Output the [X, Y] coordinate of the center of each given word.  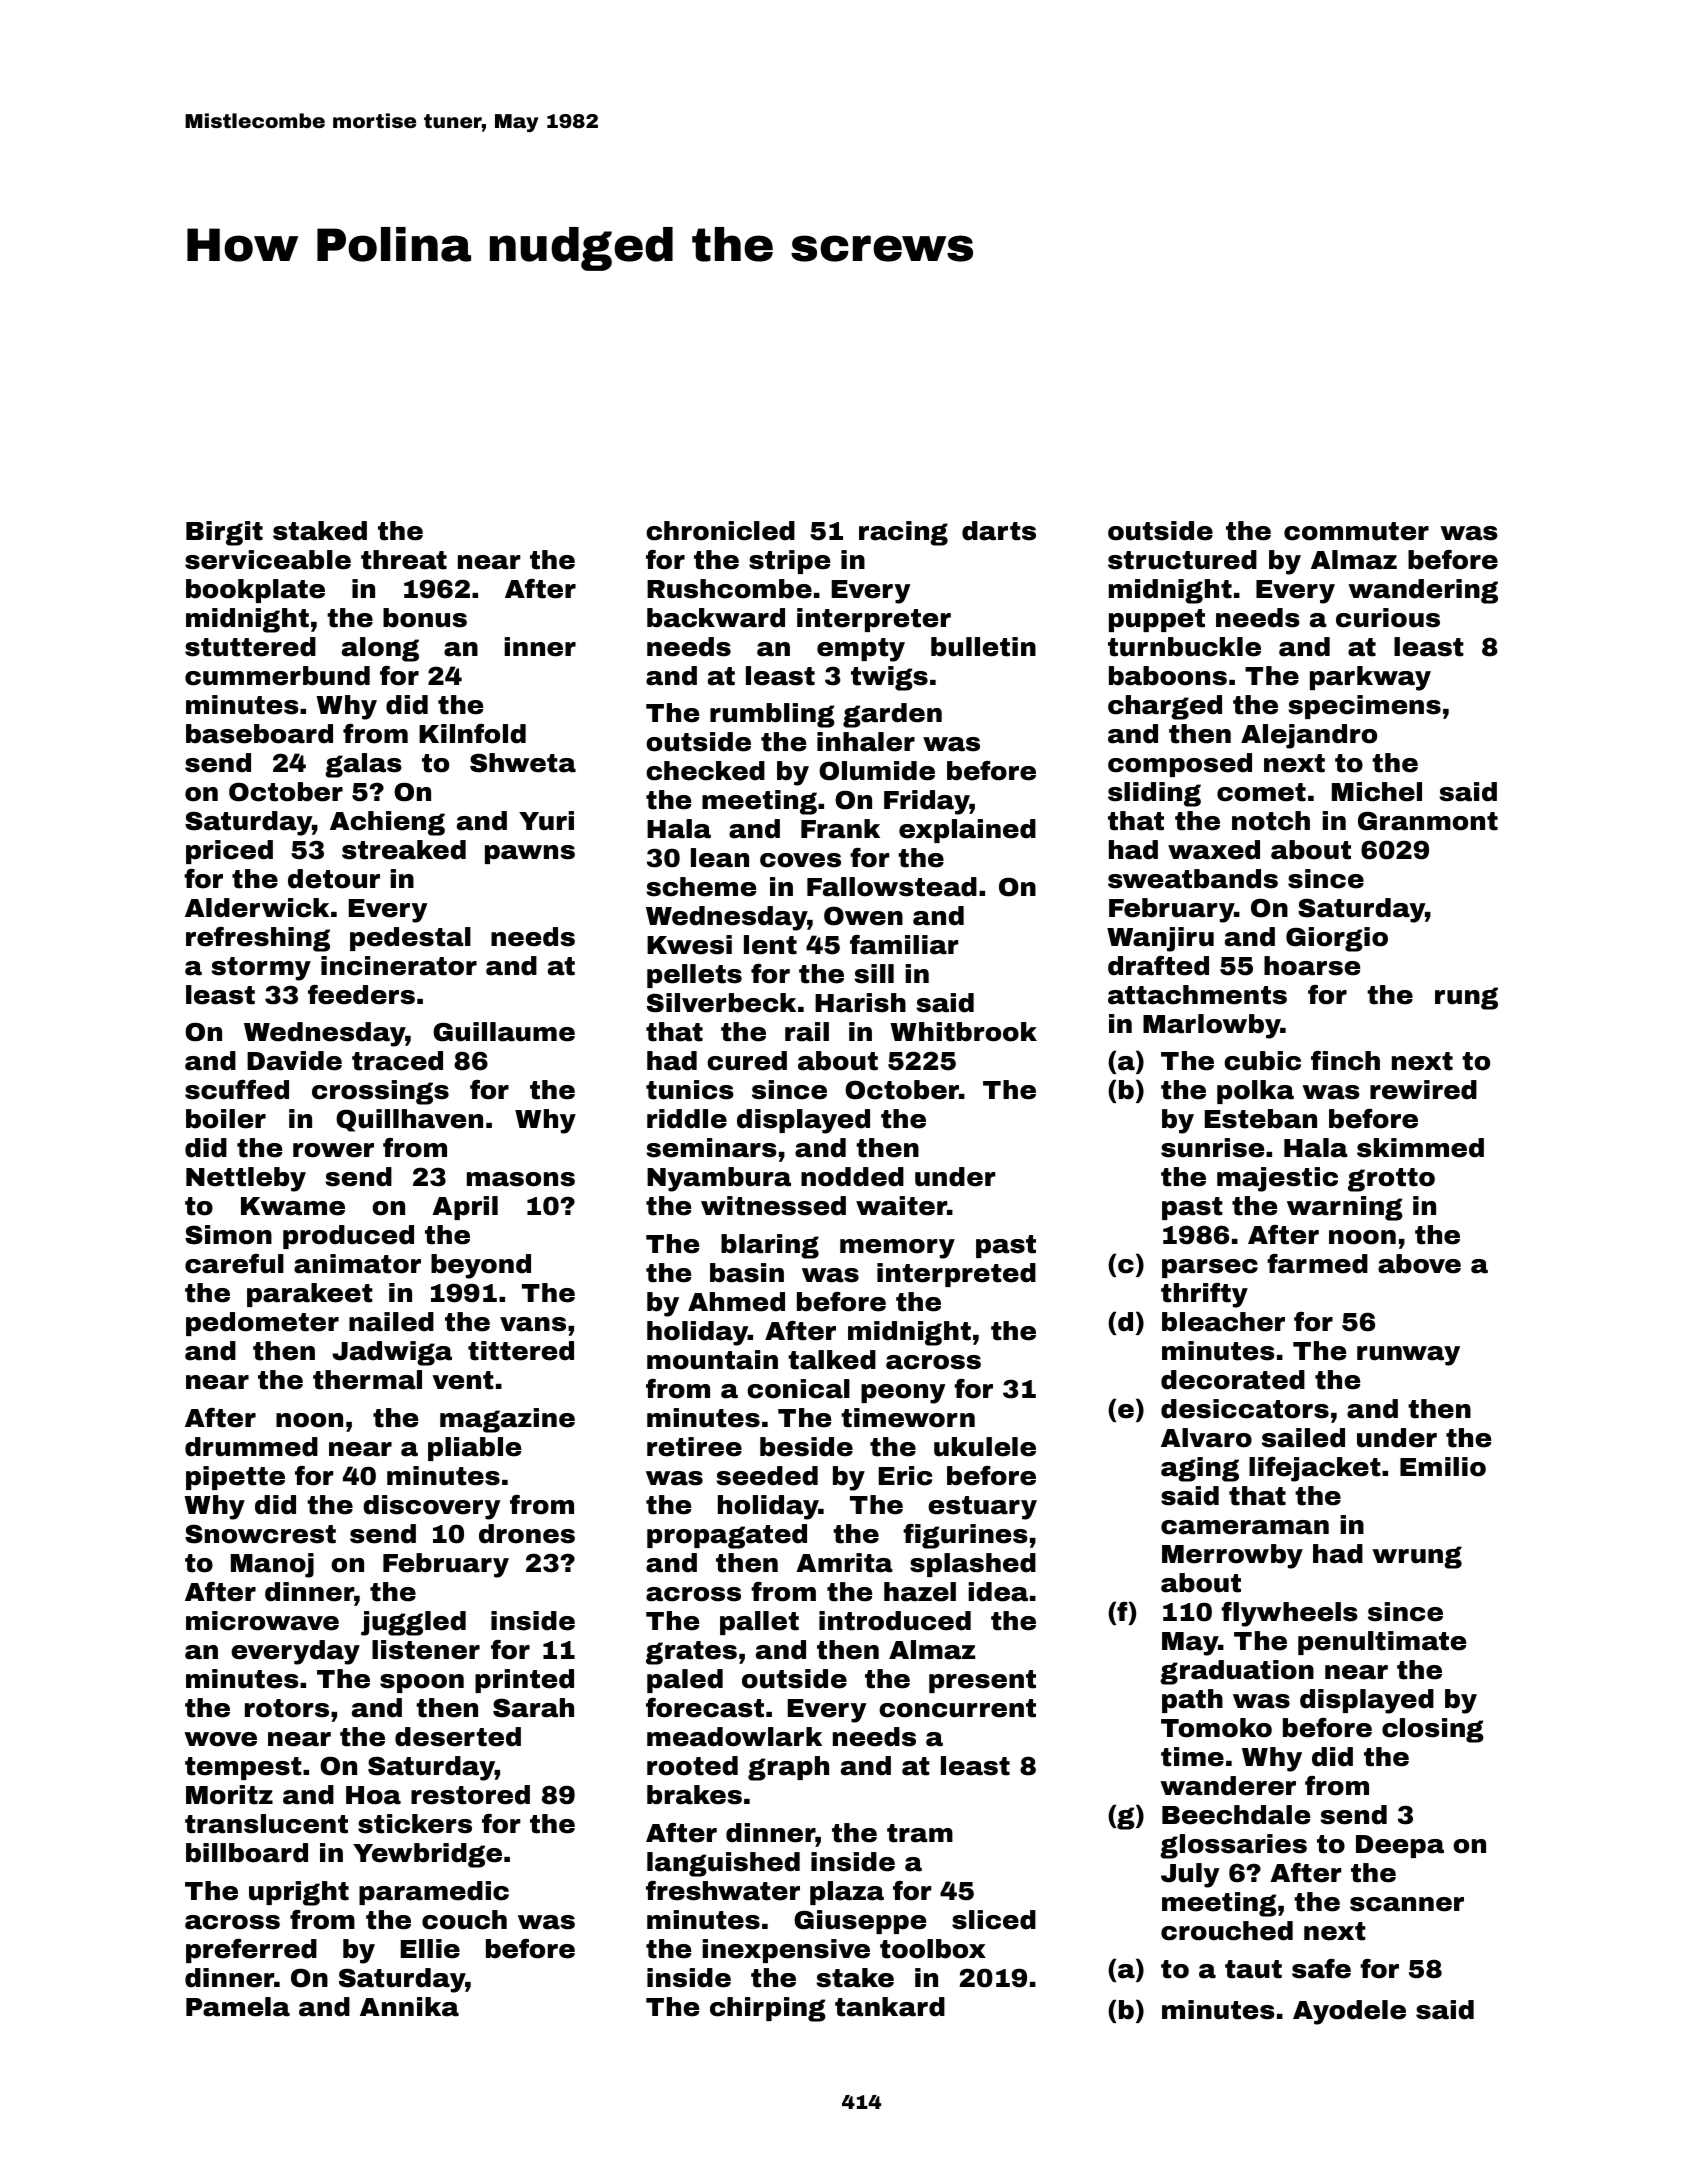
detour [334, 879]
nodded [852, 1177]
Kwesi [689, 945]
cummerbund [277, 676]
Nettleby [246, 1179]
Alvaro [1206, 1438]
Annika [409, 2007]
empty [861, 650]
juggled [413, 1623]
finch [1345, 1061]
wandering [1423, 591]
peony [903, 1394]
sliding [1154, 794]
